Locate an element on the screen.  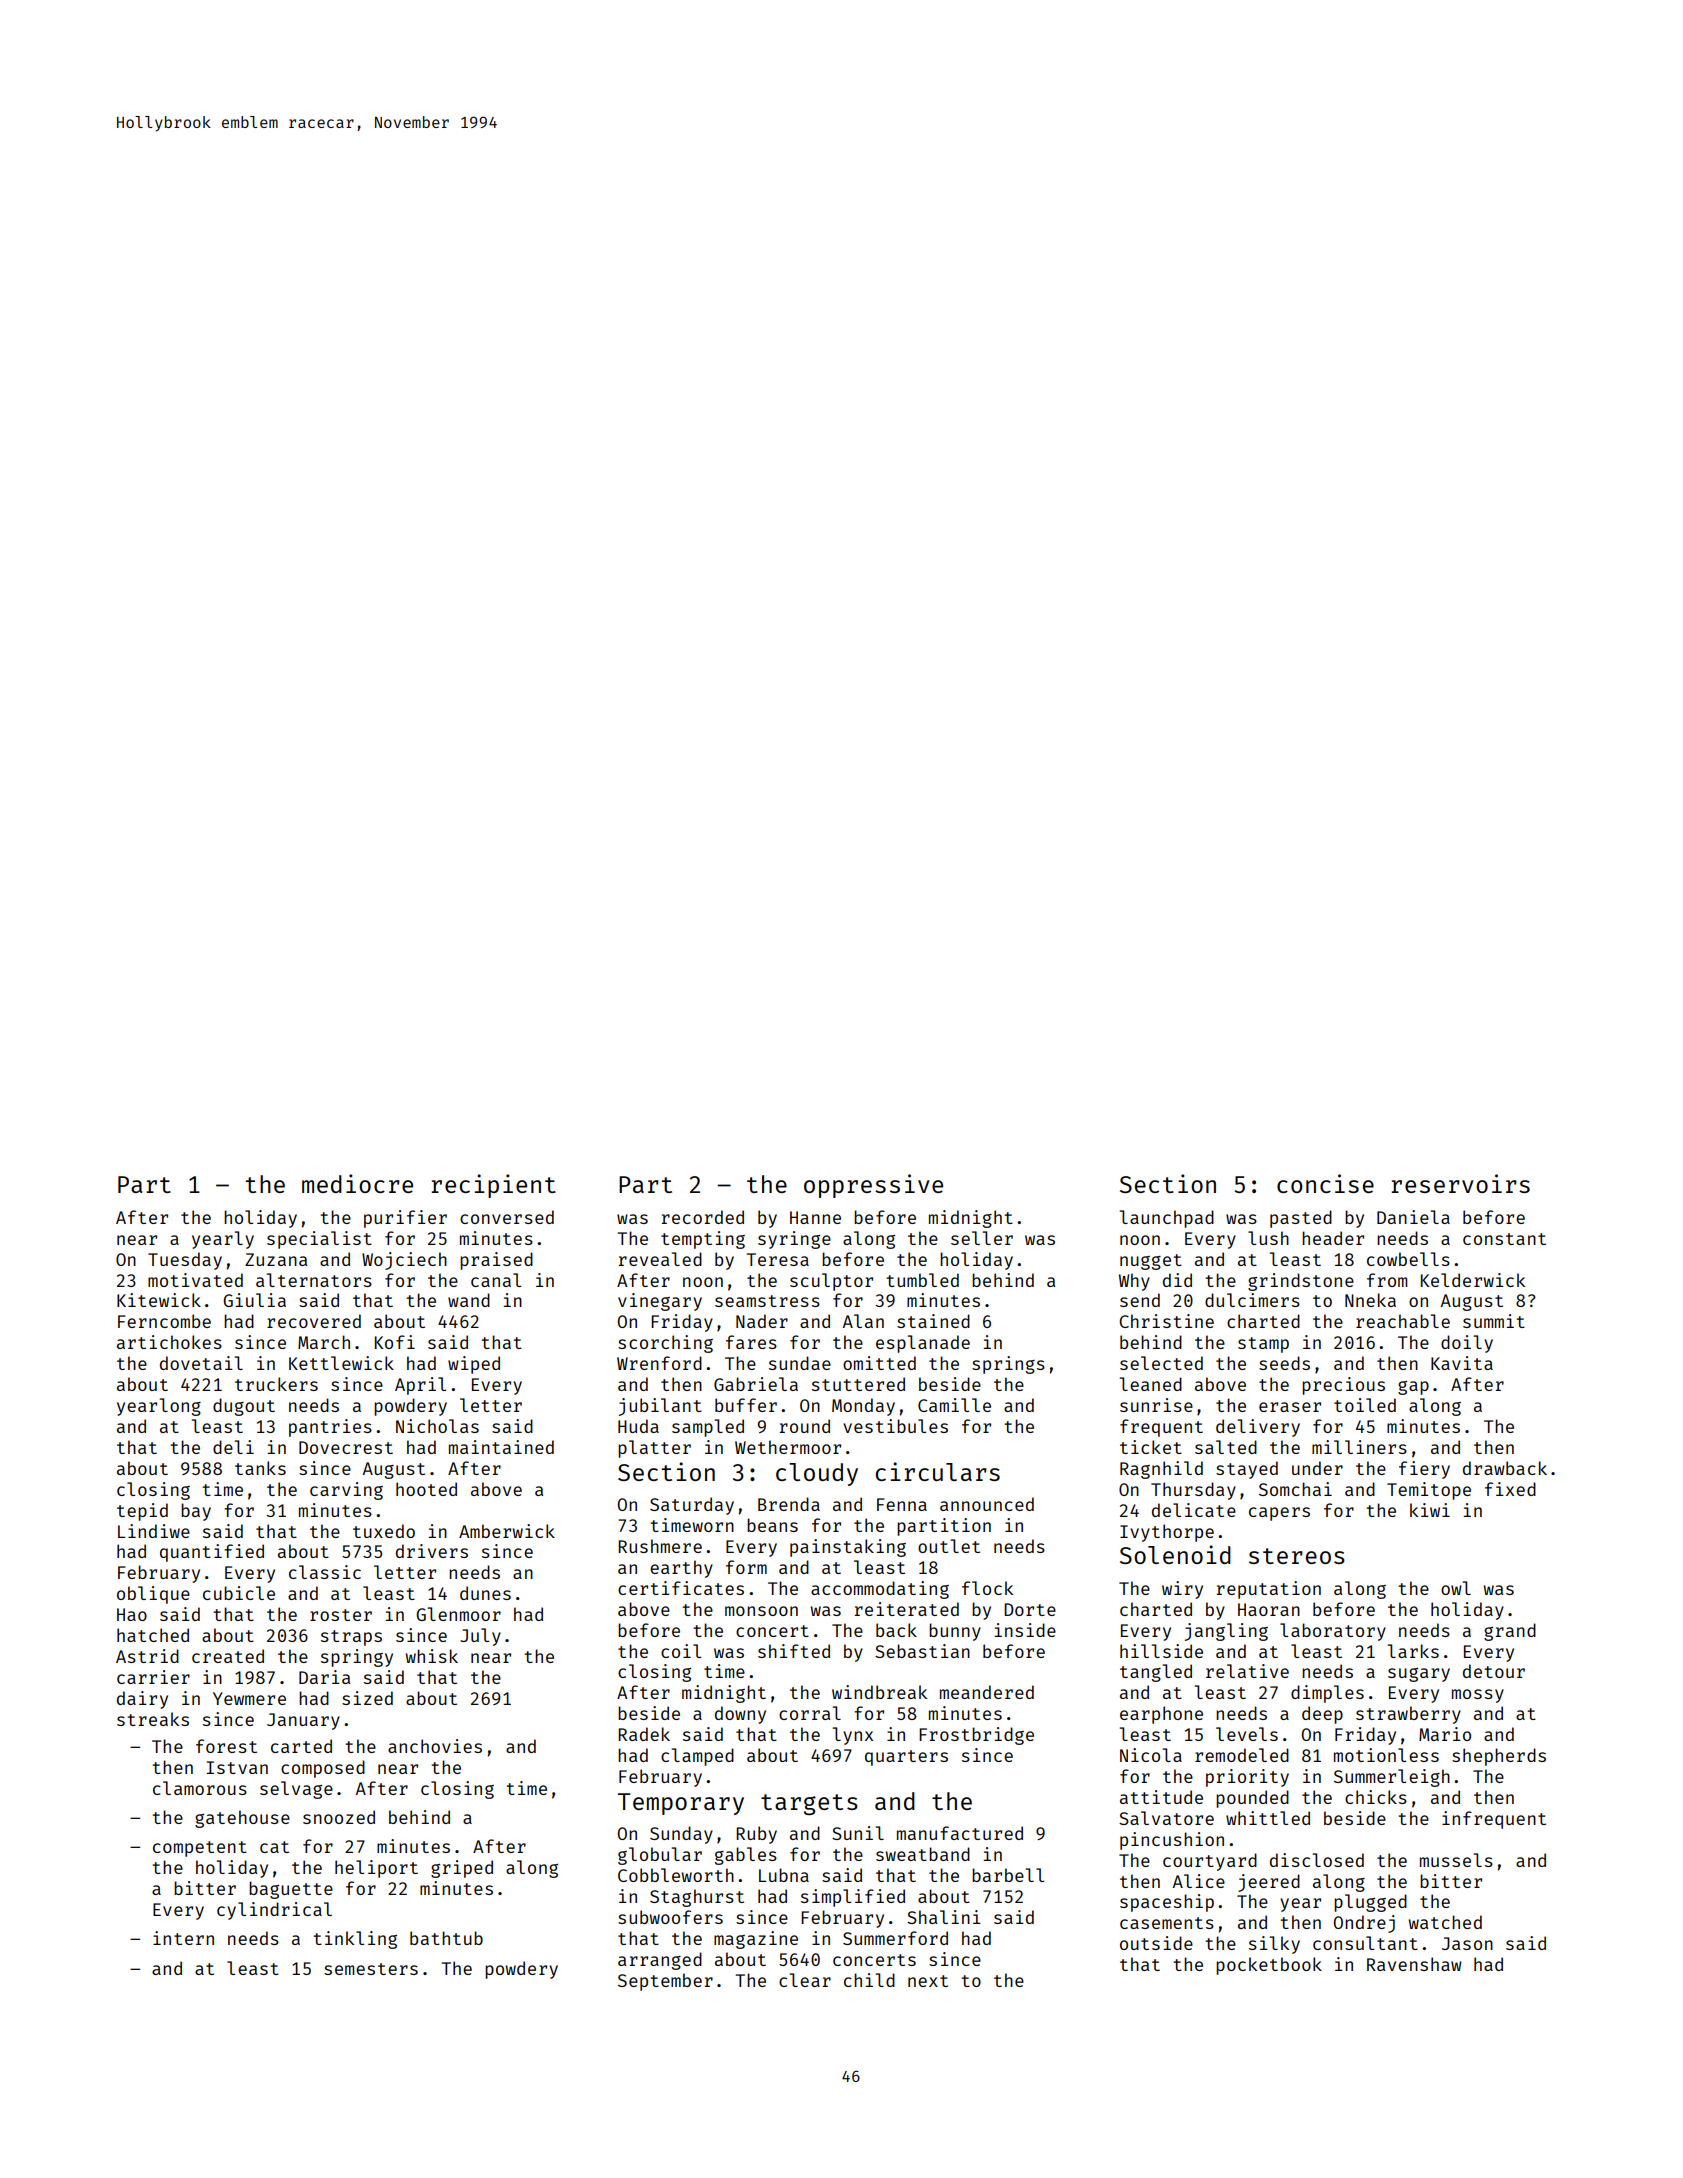
clear is located at coordinates (805, 1980).
